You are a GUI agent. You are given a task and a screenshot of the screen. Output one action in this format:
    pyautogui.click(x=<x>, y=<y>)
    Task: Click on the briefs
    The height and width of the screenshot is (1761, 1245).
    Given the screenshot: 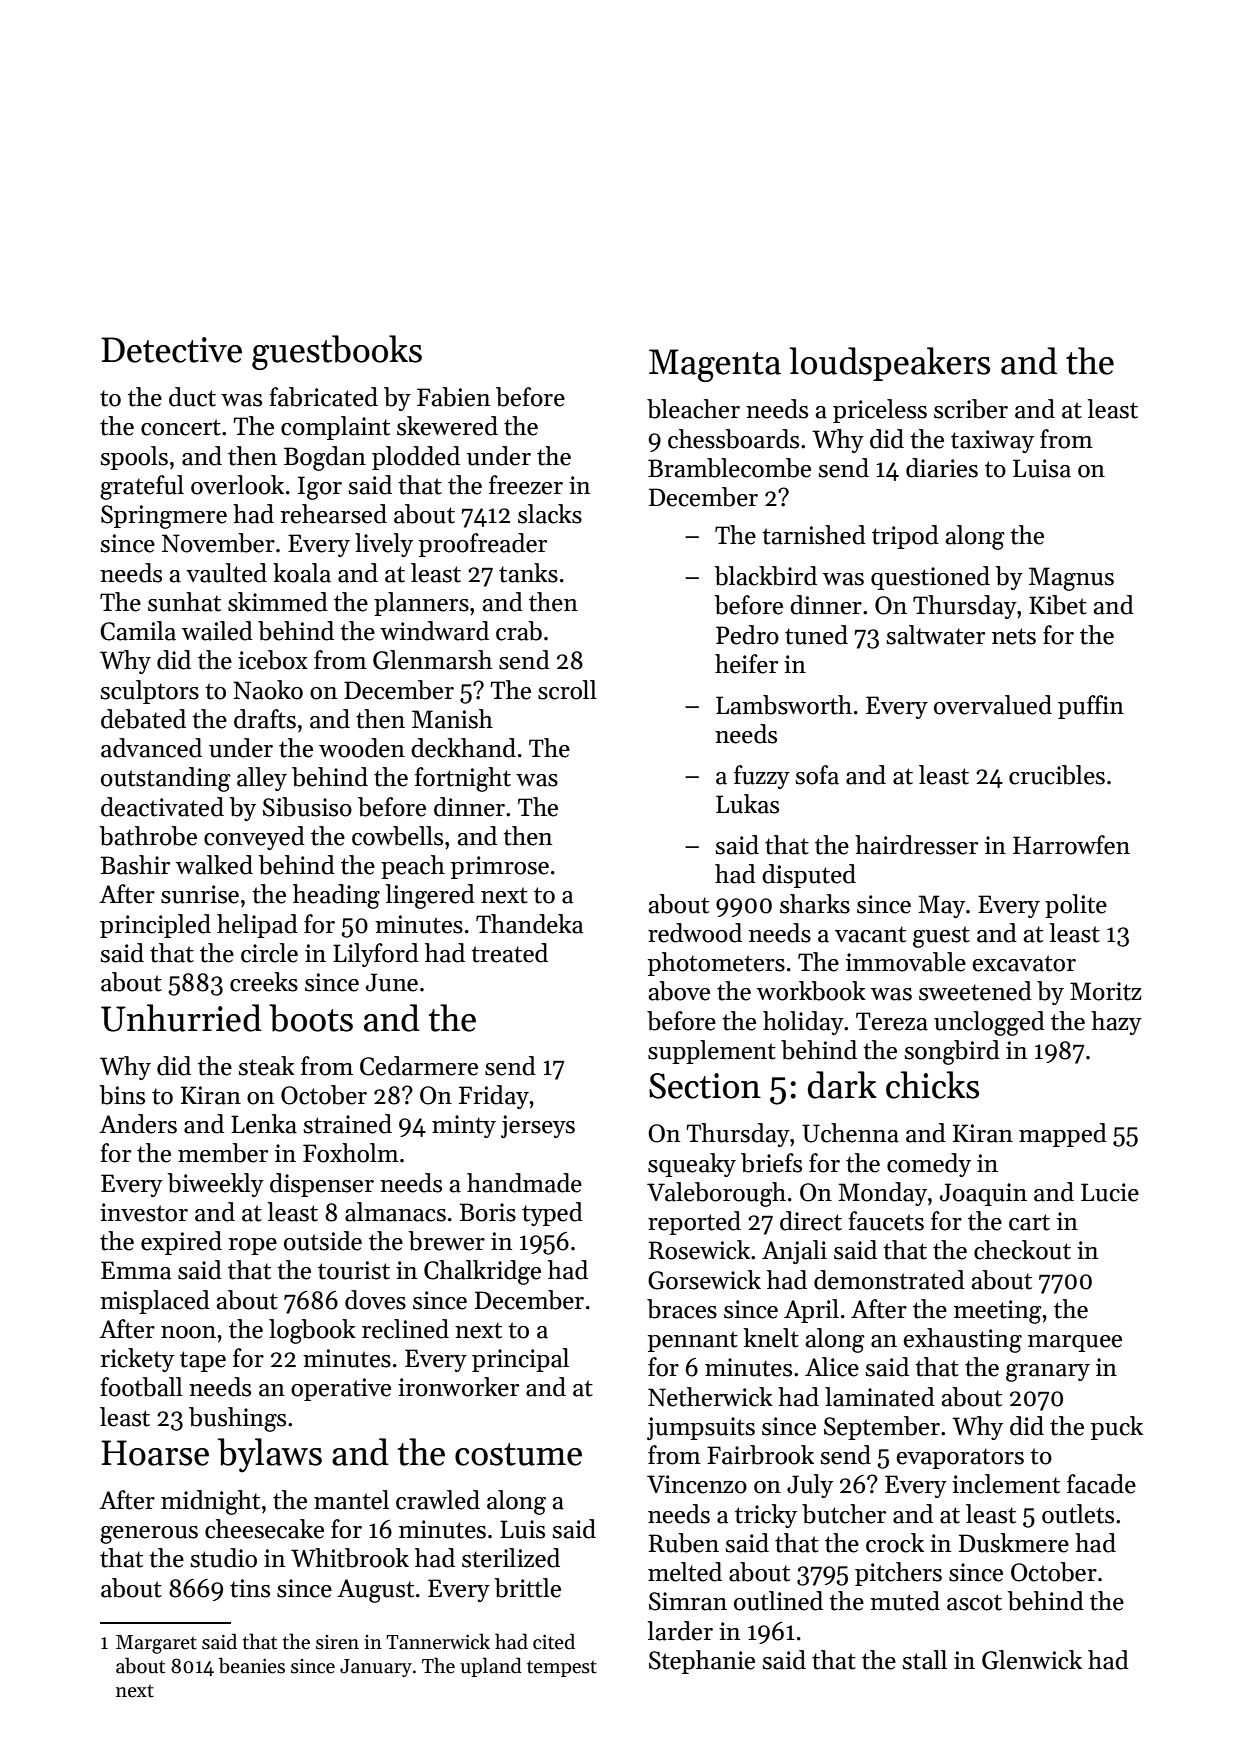 What is the action you would take?
    pyautogui.click(x=771, y=1163)
